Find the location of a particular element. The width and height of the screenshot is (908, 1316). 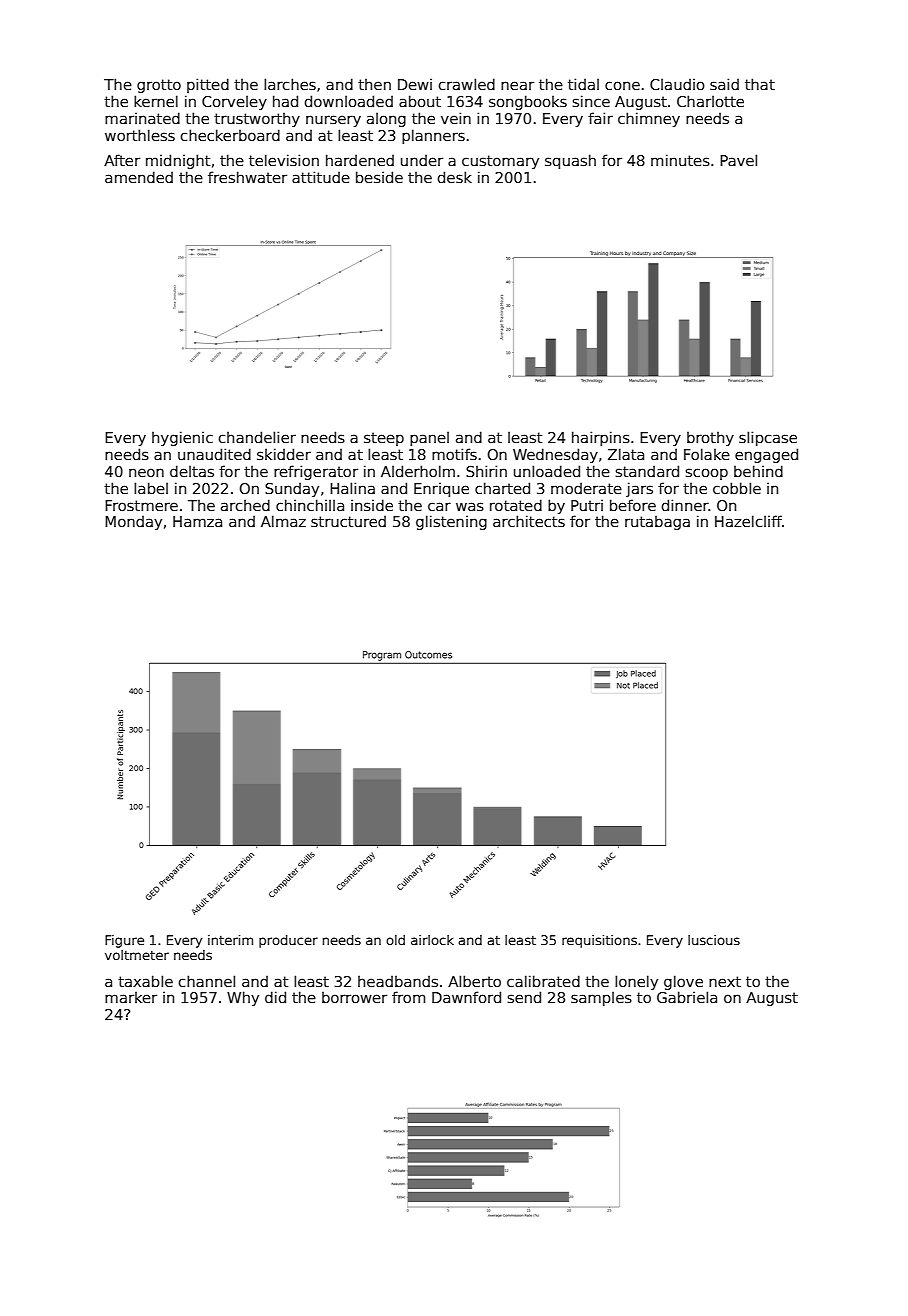

Pavel is located at coordinates (738, 160).
